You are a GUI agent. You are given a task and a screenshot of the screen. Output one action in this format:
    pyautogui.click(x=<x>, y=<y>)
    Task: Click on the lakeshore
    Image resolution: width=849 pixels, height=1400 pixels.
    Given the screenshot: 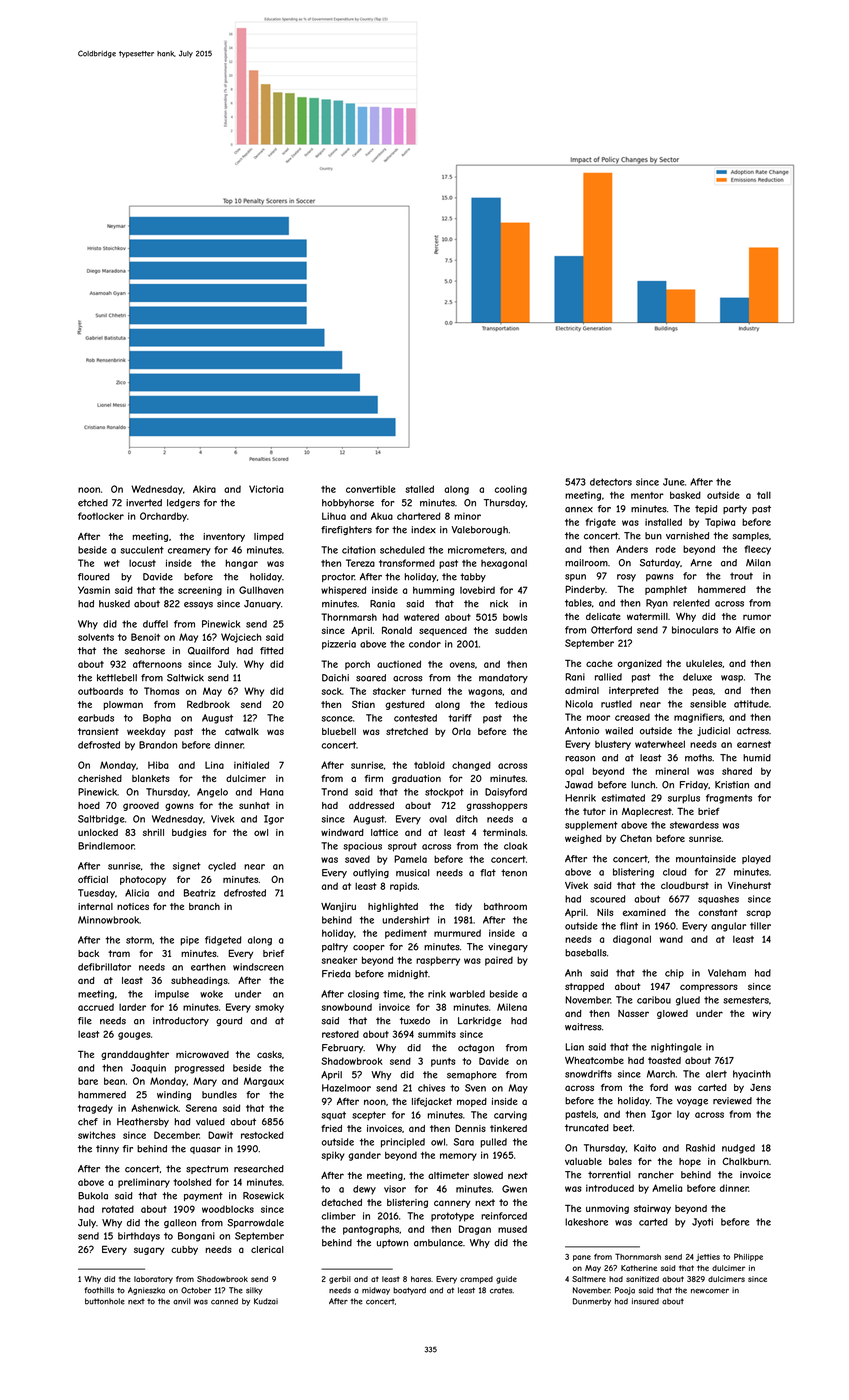 What is the action you would take?
    pyautogui.click(x=586, y=1222)
